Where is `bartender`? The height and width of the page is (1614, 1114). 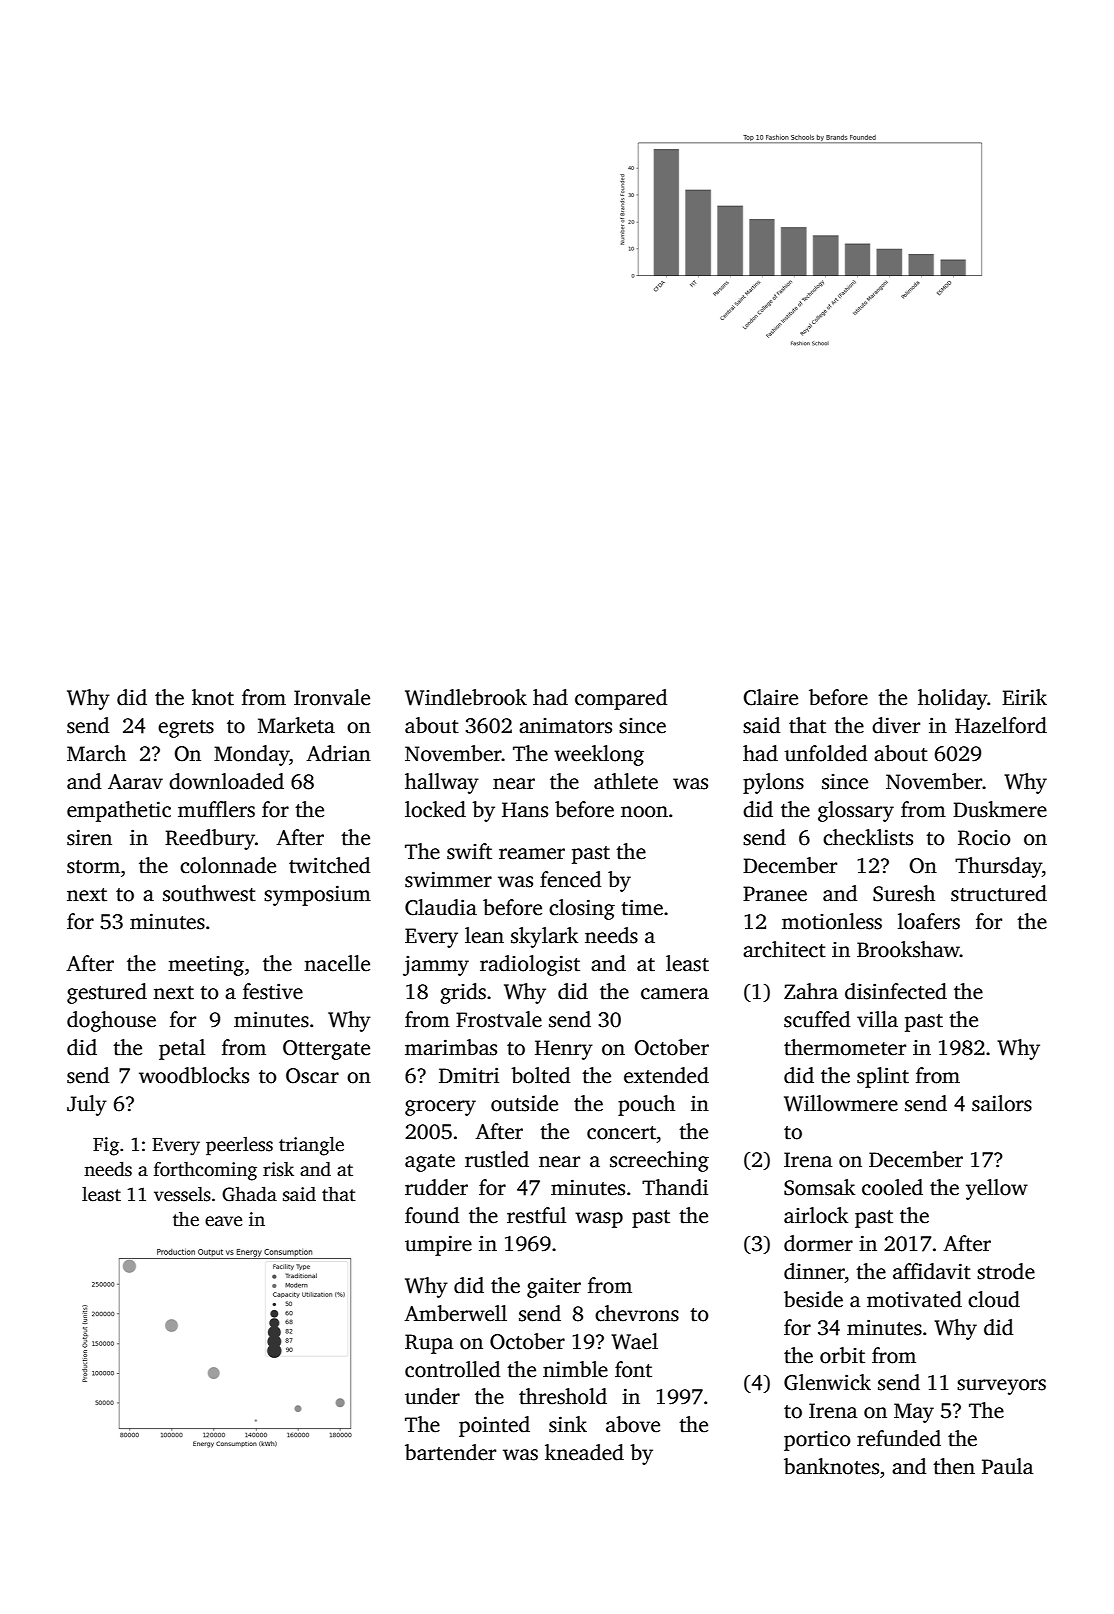 bartender is located at coordinates (450, 1452).
